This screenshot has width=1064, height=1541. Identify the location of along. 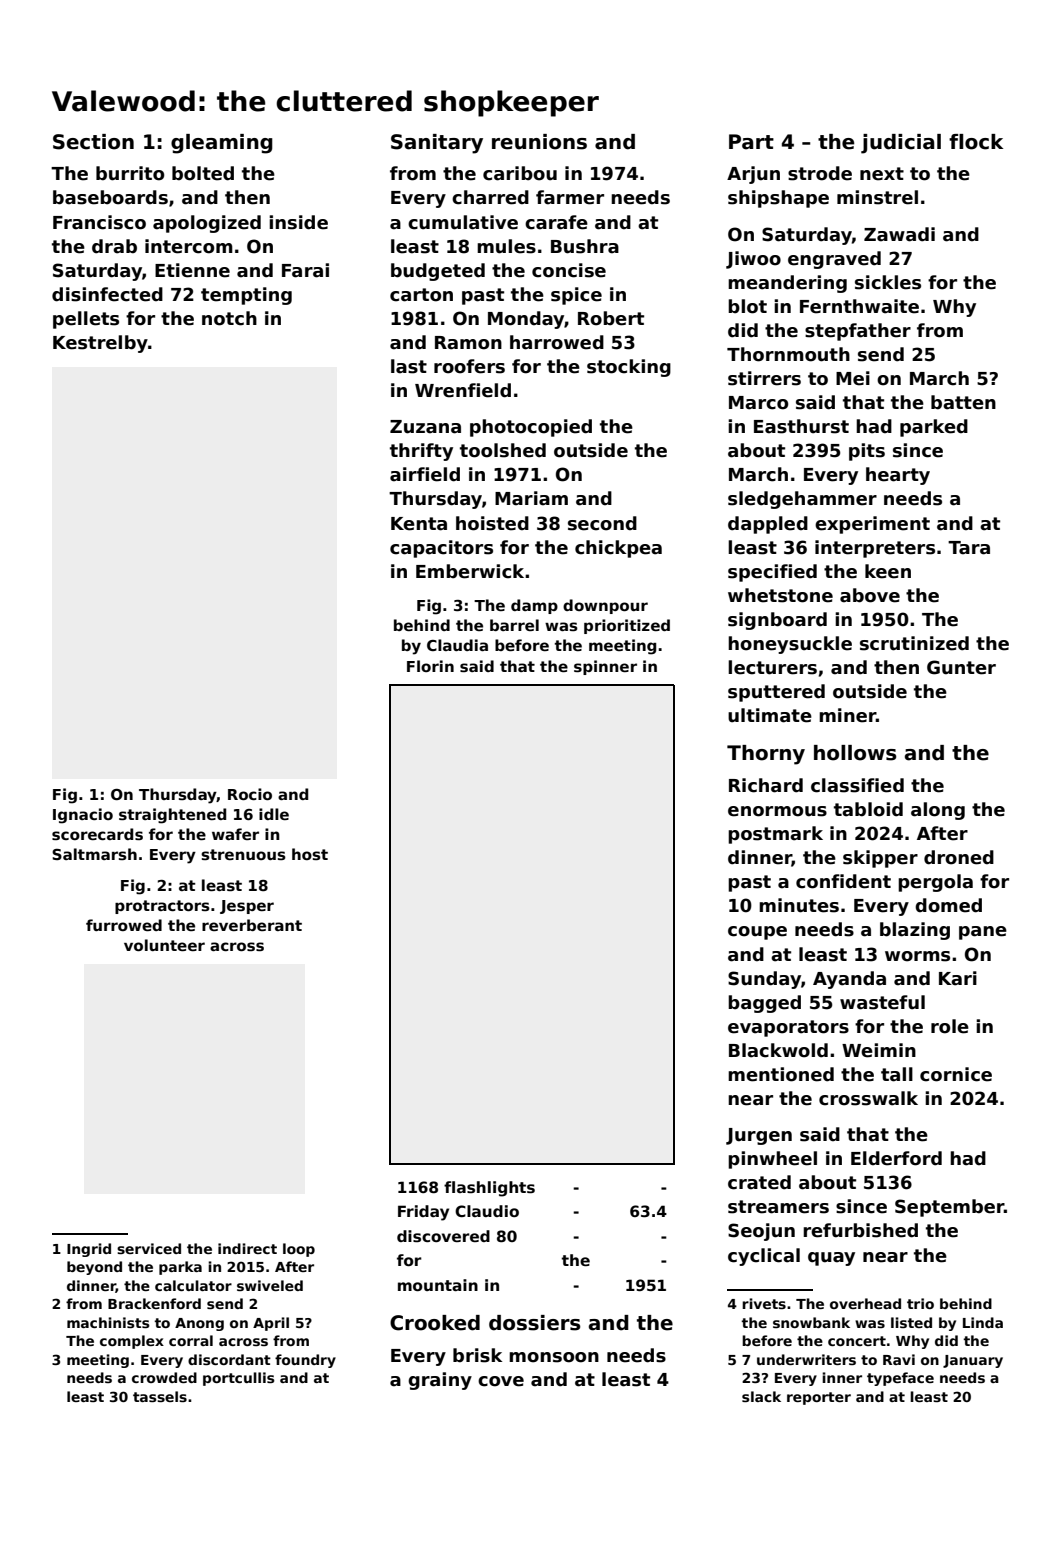
(938, 811).
